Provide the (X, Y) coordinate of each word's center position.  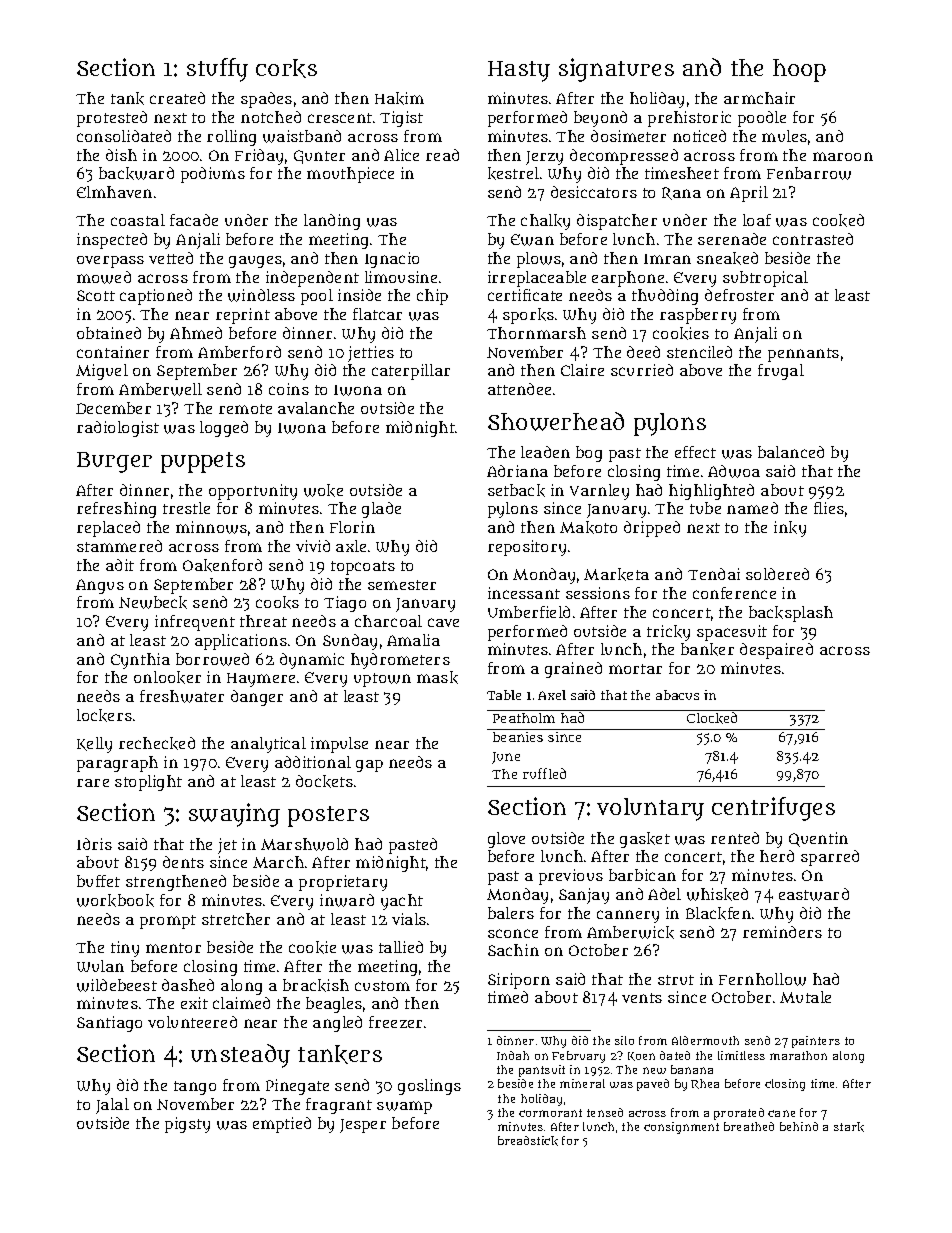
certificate (525, 295)
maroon (843, 156)
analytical (268, 745)
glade (381, 510)
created (177, 98)
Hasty (519, 71)
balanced (791, 452)
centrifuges (773, 809)
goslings (429, 1087)
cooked (838, 220)
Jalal (112, 1106)
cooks (277, 602)
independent (312, 279)
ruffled (544, 773)
